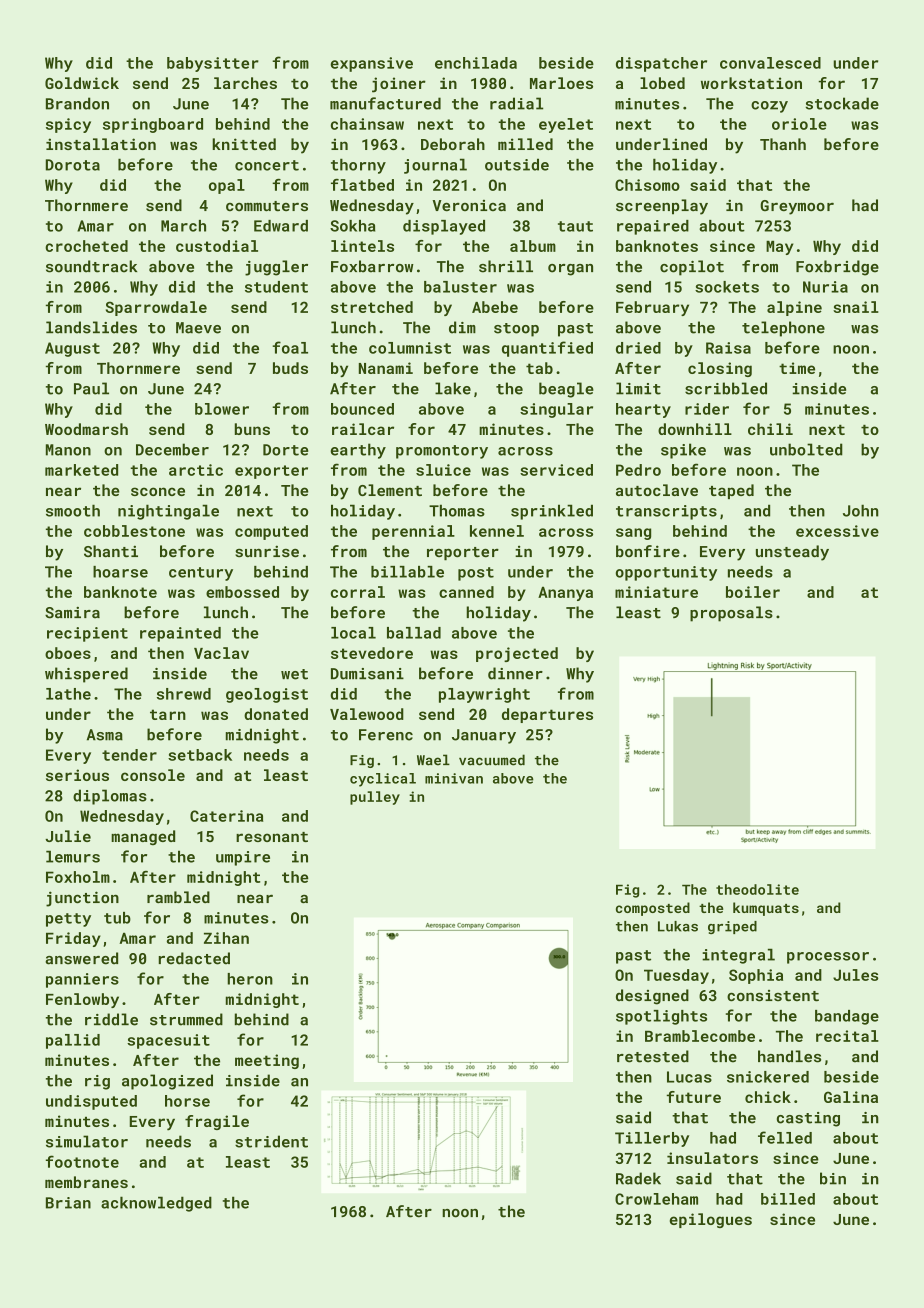 The width and height of the document is (924, 1308). I want to click on babysitter, so click(213, 64).
